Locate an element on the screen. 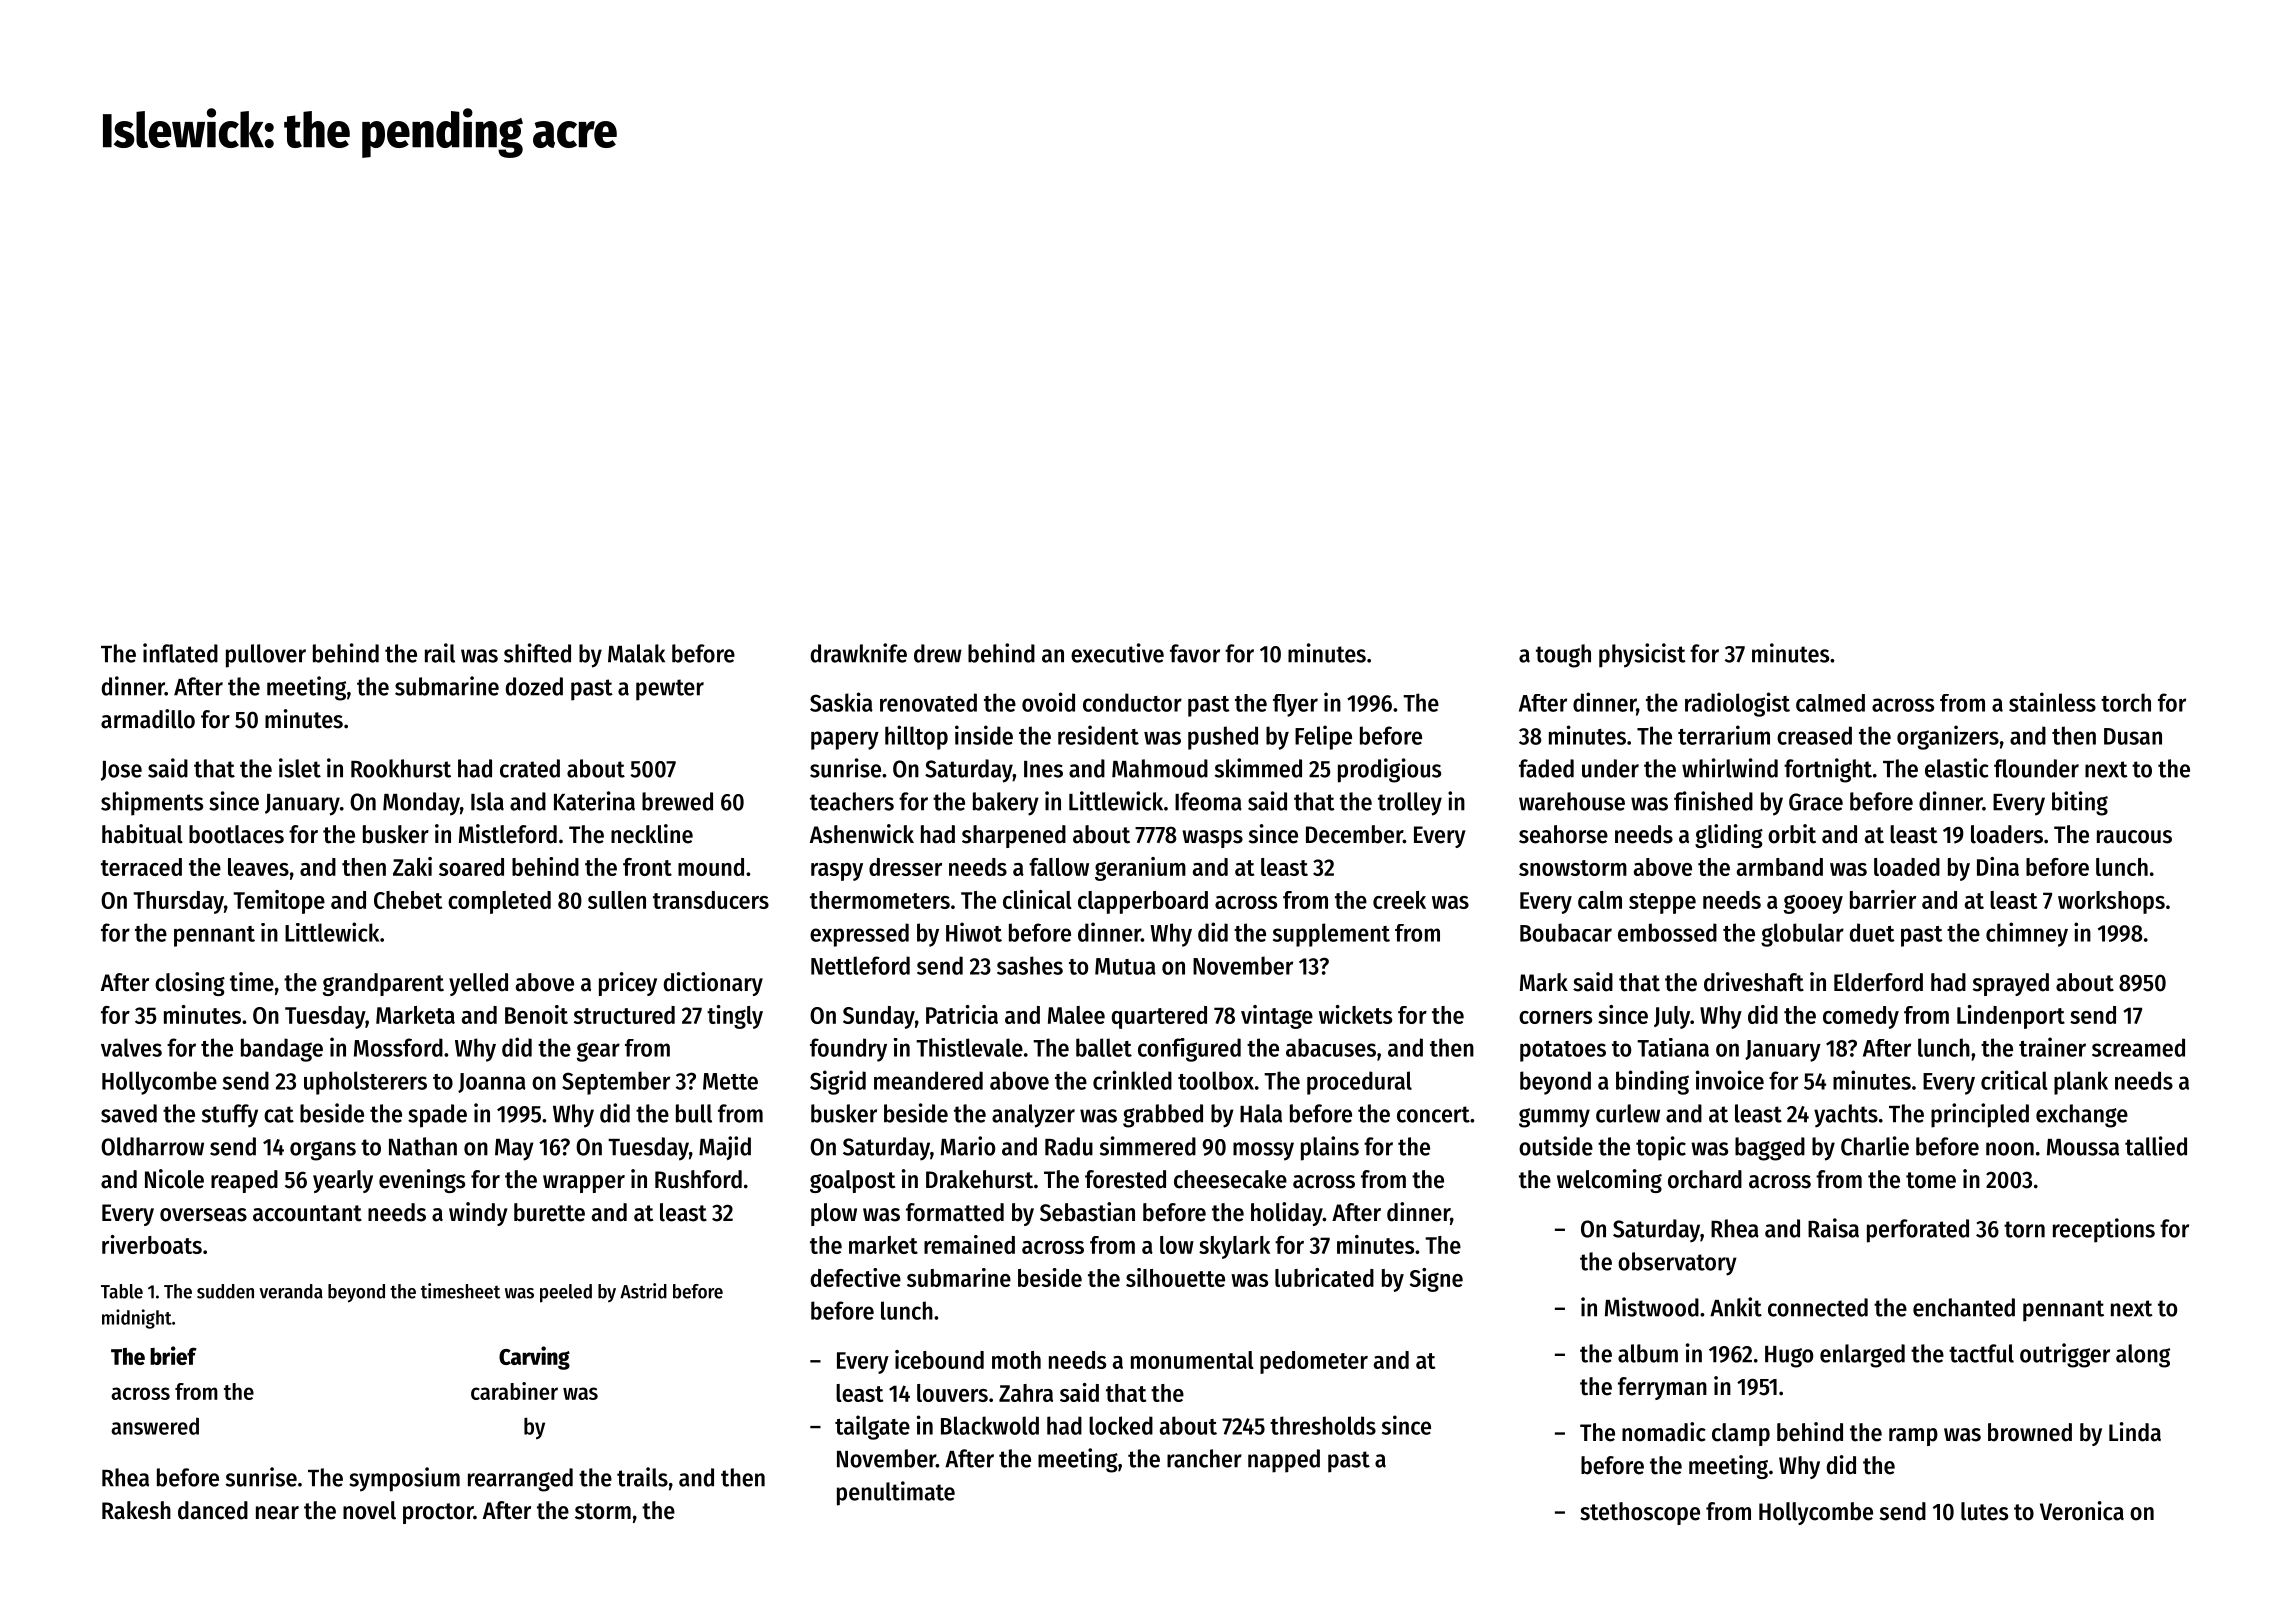 The width and height of the screenshot is (2292, 1620). Sunday is located at coordinates (879, 1017).
